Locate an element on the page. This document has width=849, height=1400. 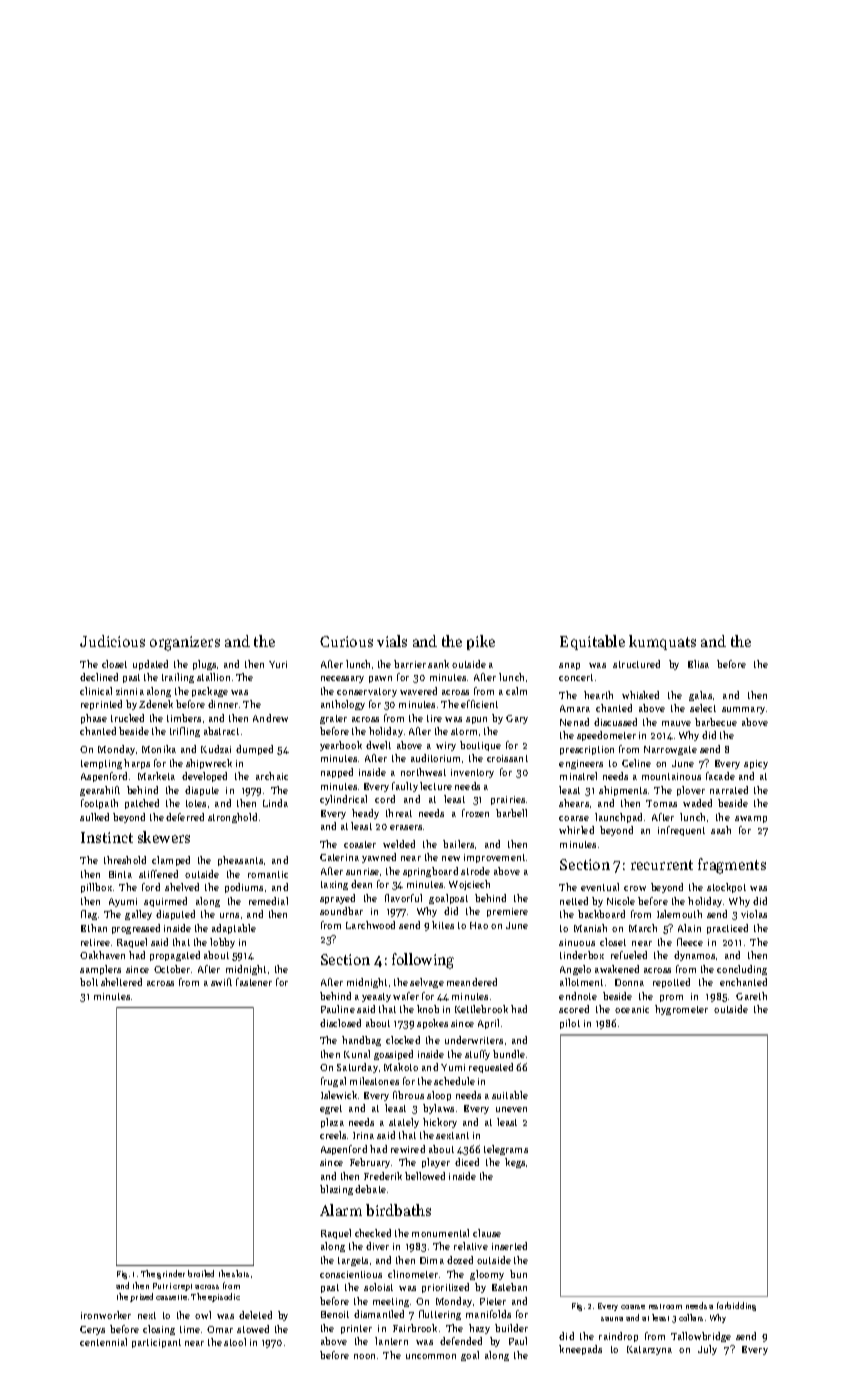
closing is located at coordinates (159, 1330).
